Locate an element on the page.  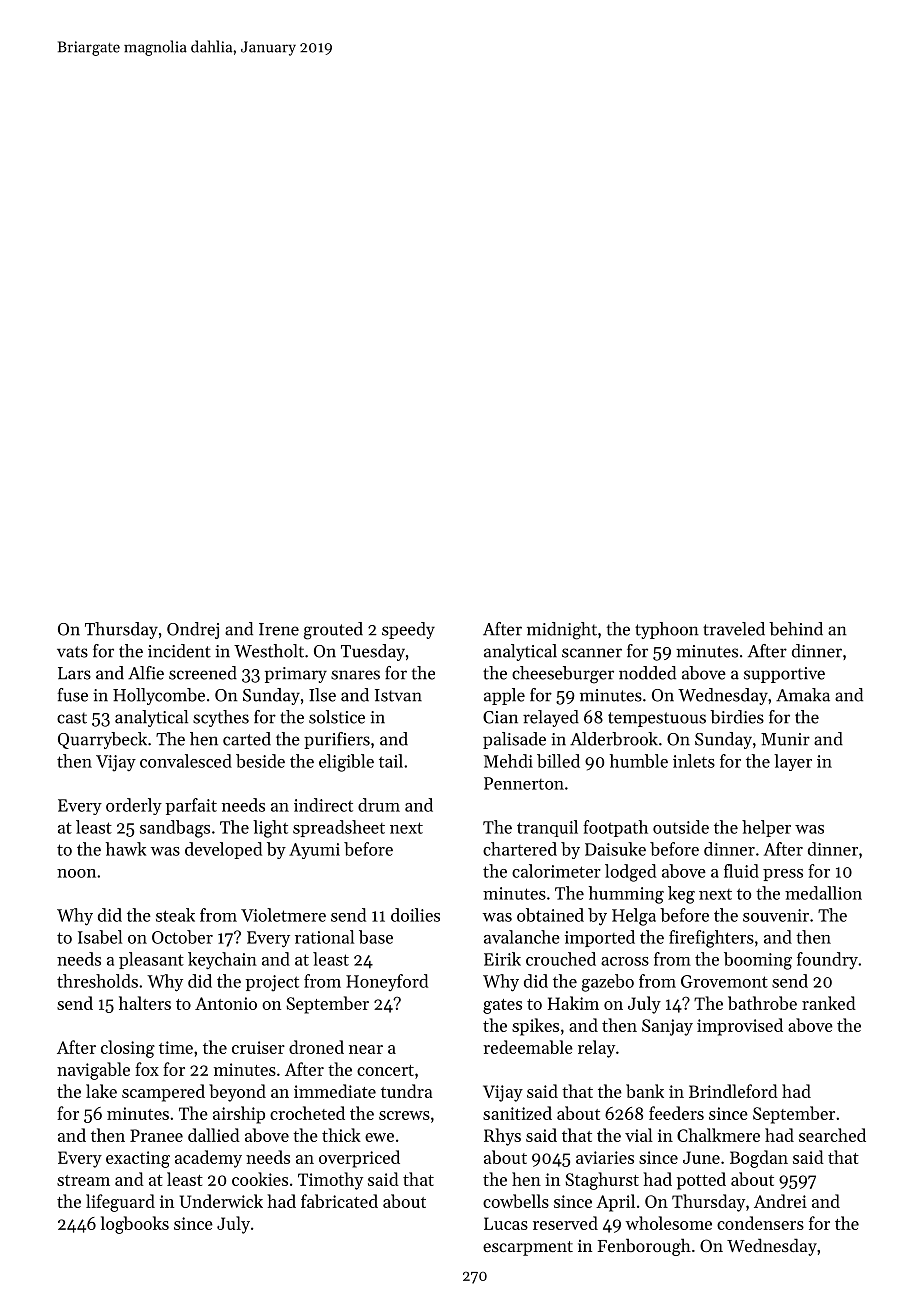
fabricated is located at coordinates (339, 1201).
